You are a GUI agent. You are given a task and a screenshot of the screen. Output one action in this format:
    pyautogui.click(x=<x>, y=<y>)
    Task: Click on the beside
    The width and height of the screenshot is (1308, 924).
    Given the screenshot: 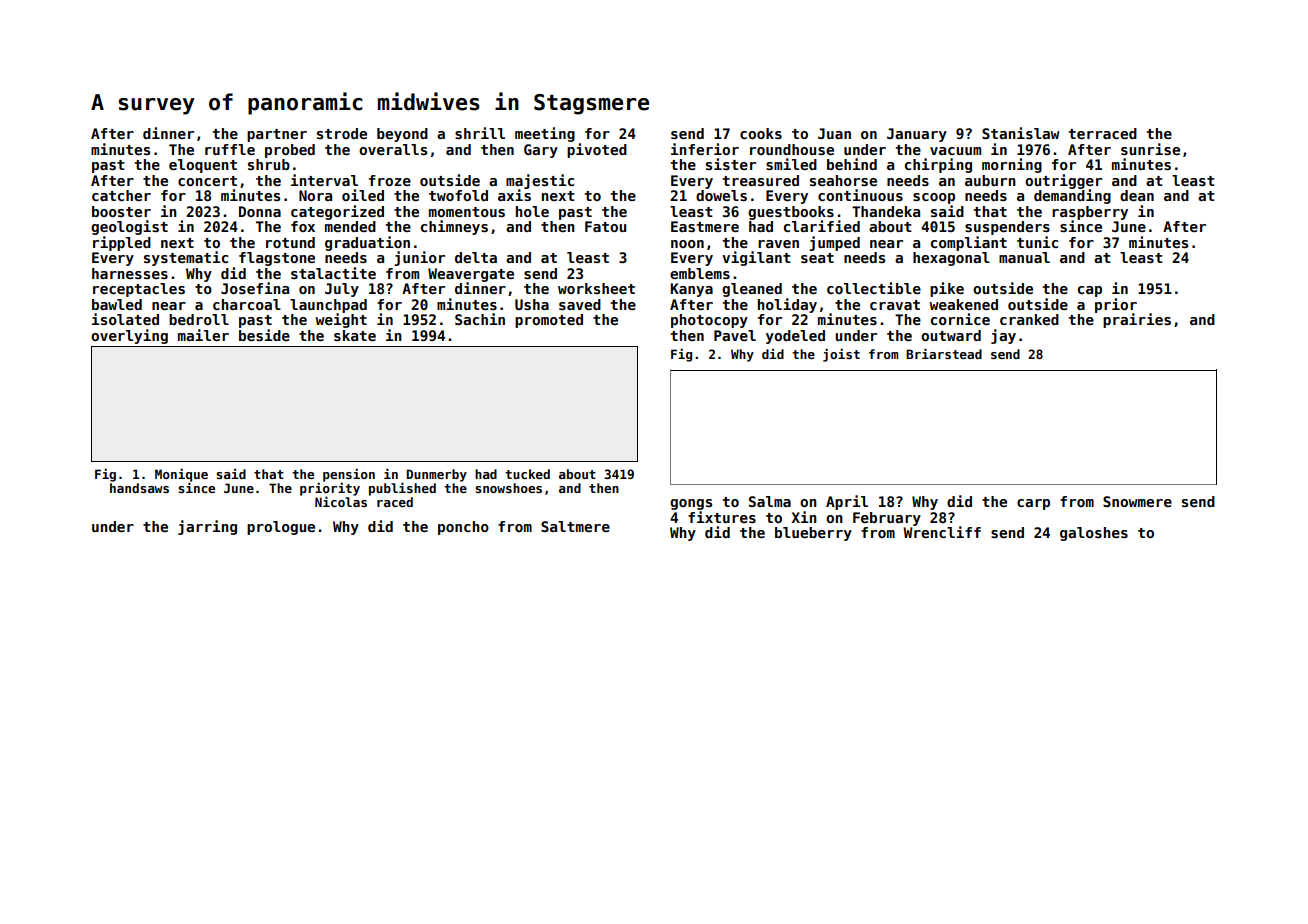 What is the action you would take?
    pyautogui.click(x=264, y=335)
